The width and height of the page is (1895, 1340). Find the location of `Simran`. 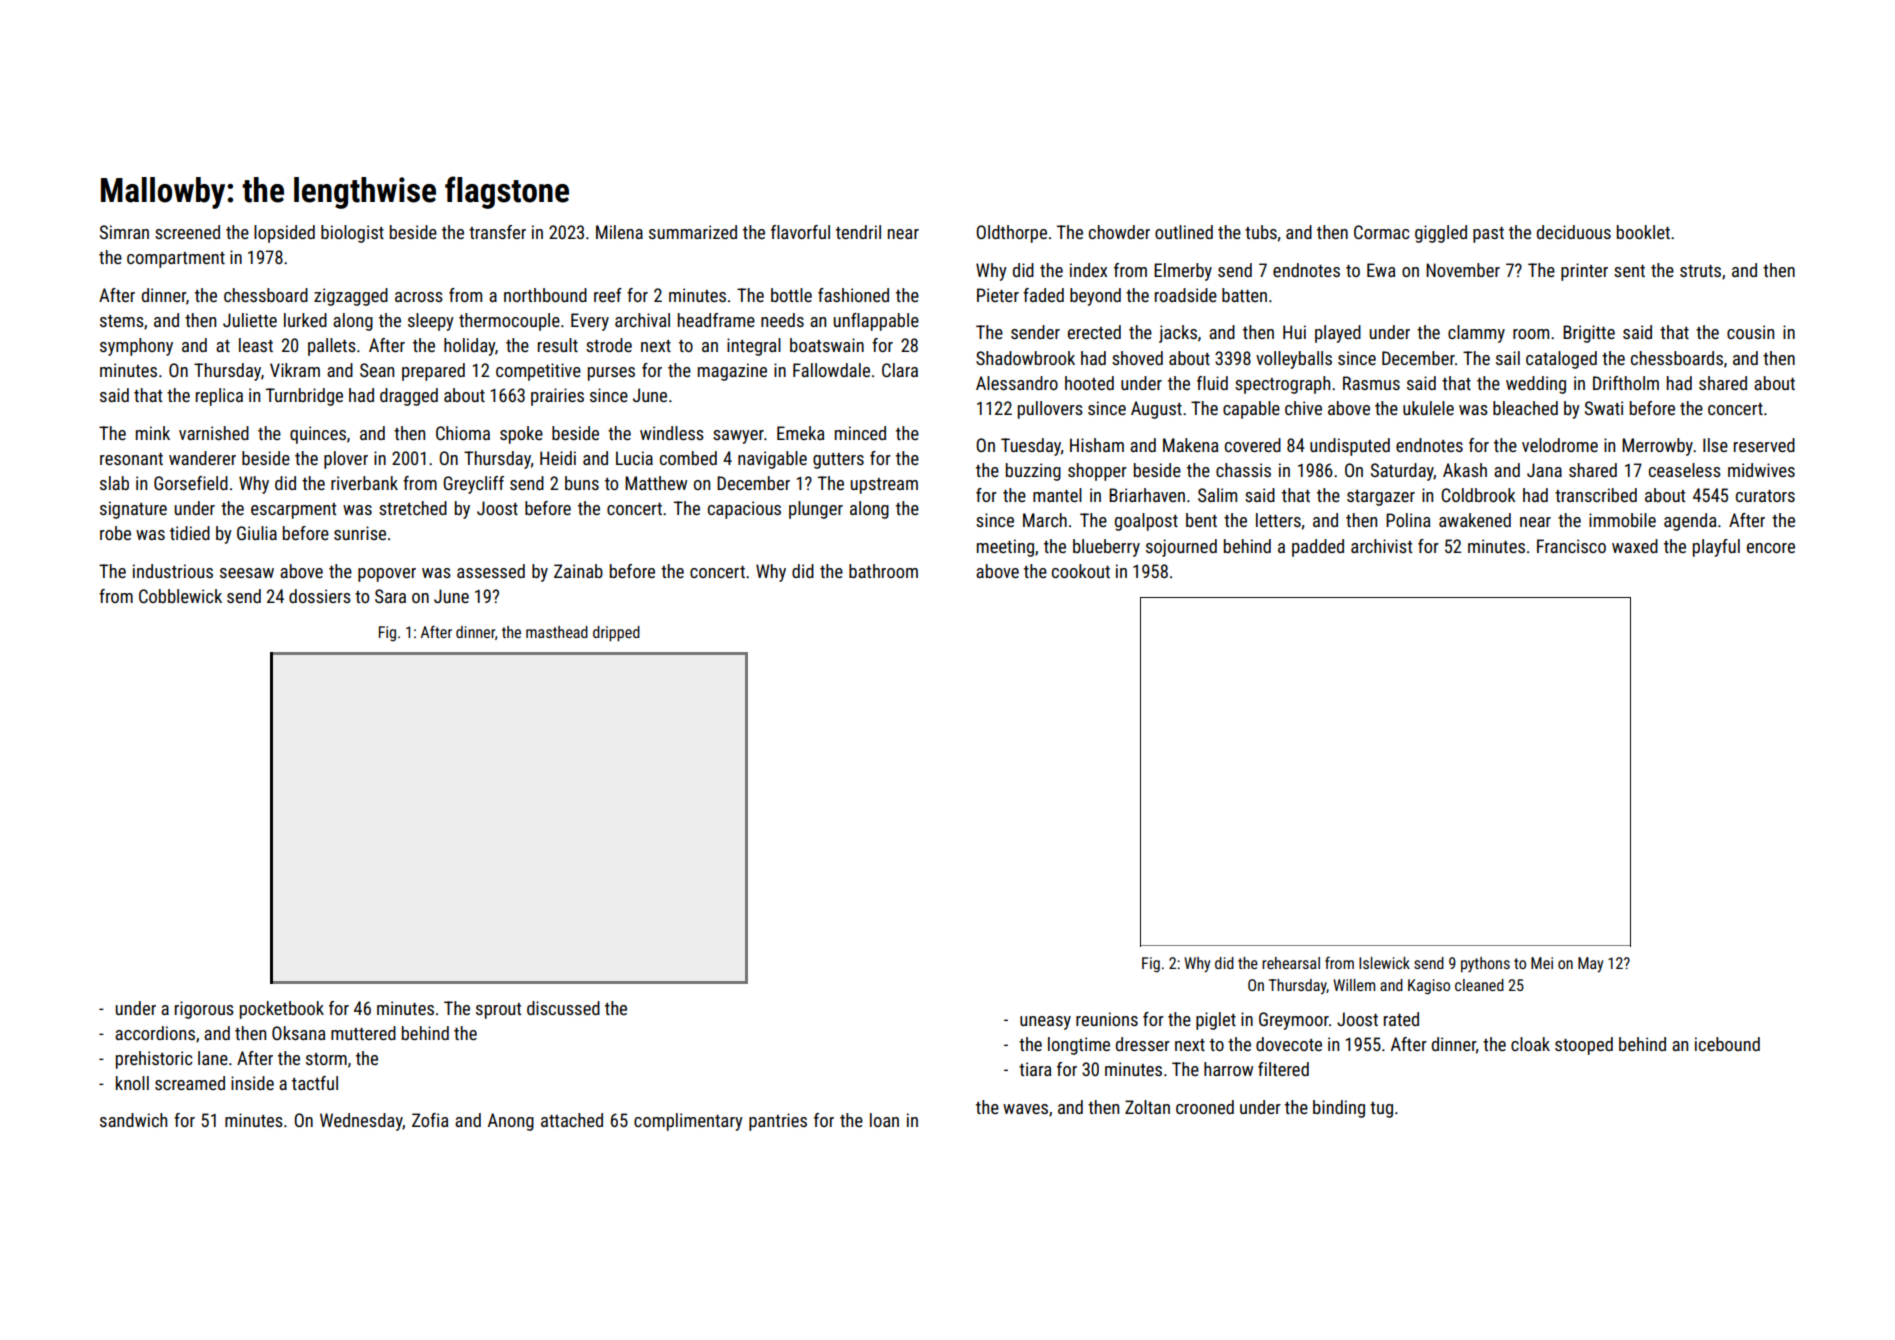

Simran is located at coordinates (124, 232).
